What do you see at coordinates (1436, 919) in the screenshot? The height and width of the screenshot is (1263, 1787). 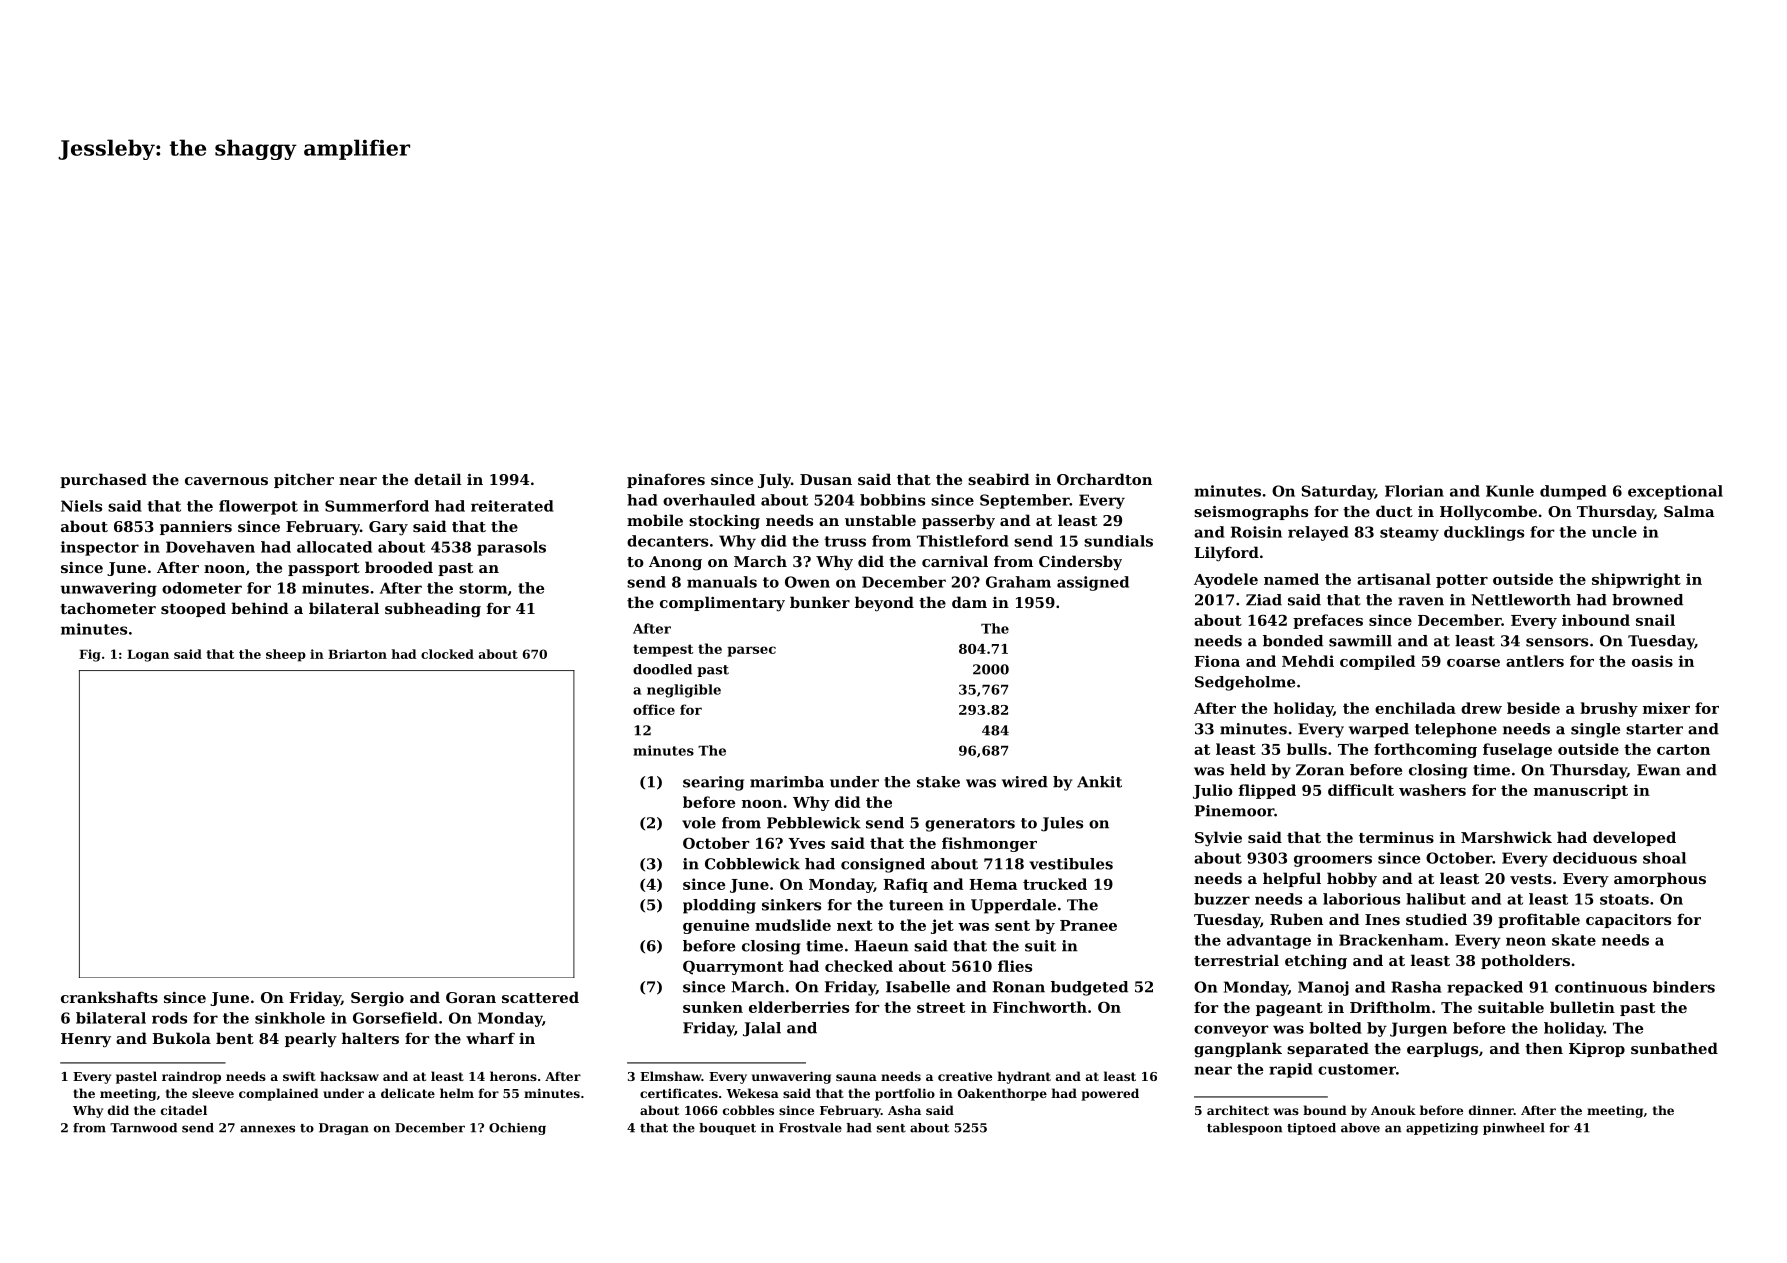 I see `studied` at bounding box center [1436, 919].
